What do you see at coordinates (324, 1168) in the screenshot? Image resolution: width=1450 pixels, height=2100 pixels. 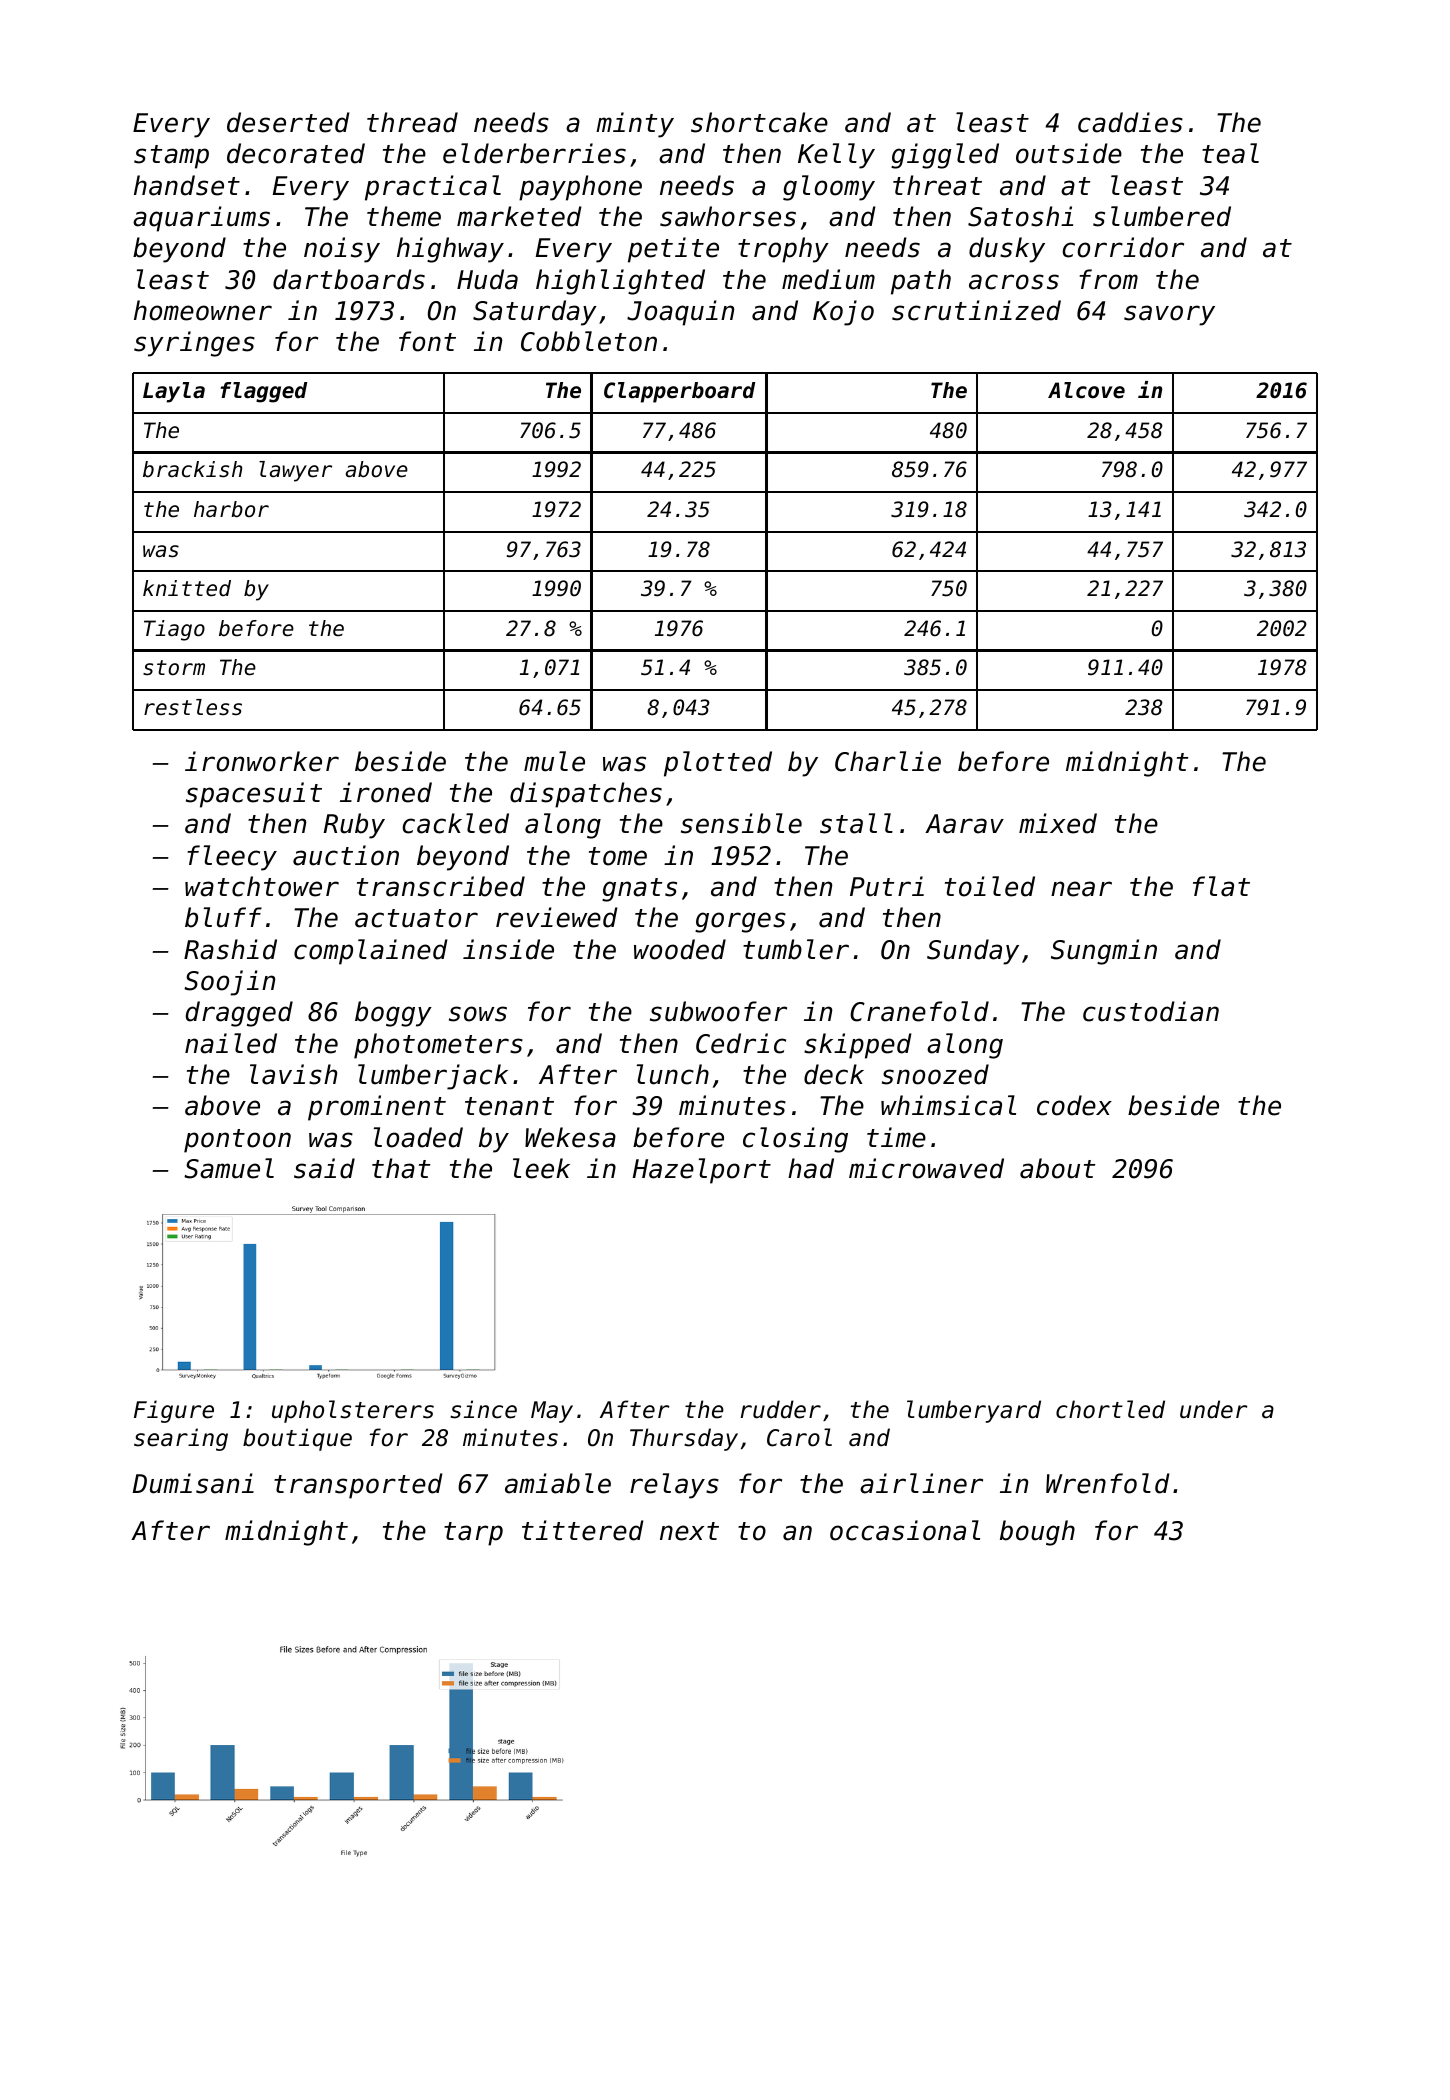 I see `said` at bounding box center [324, 1168].
